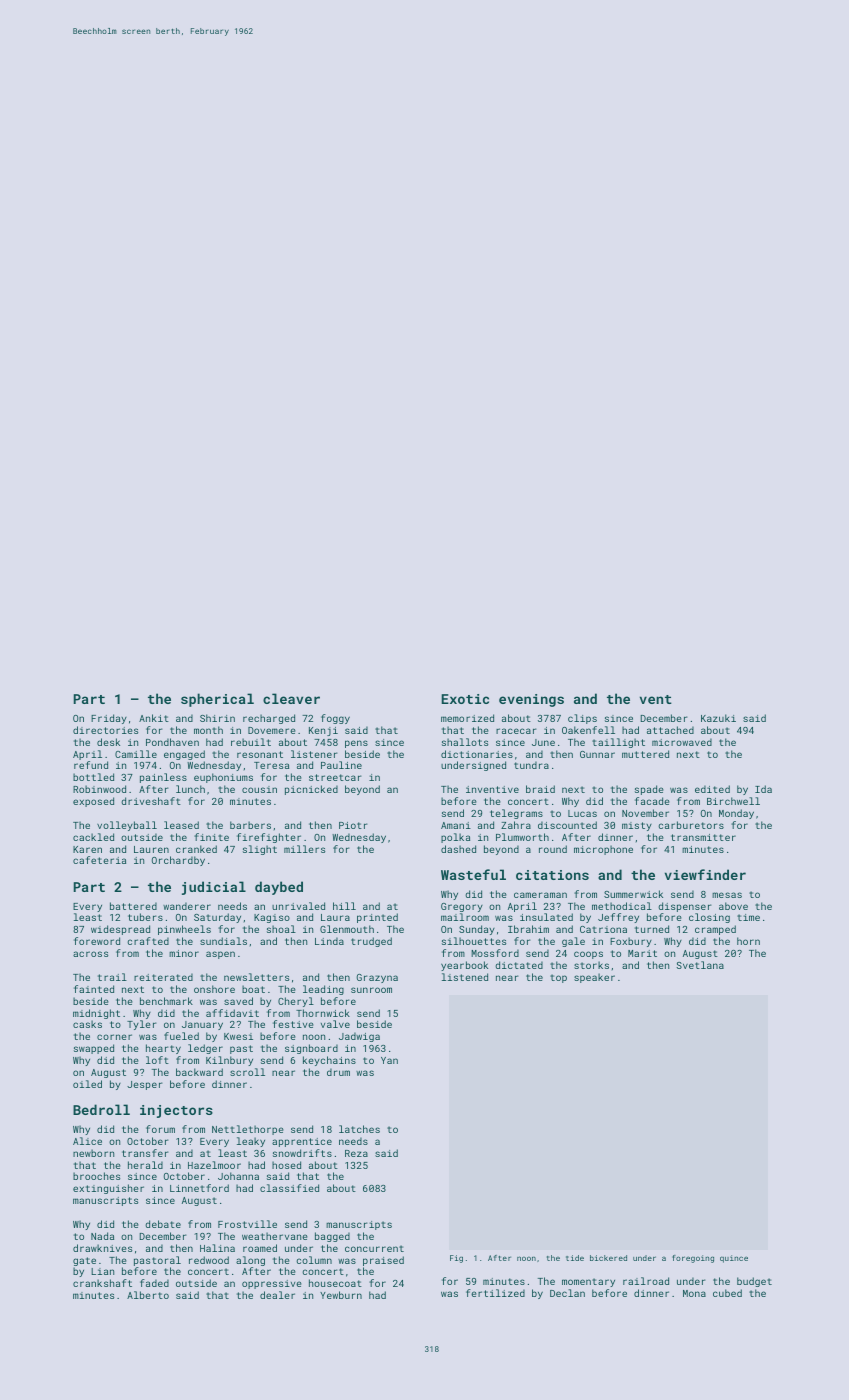  Describe the element at coordinates (389, 1060) in the page. I see `Yan` at that location.
